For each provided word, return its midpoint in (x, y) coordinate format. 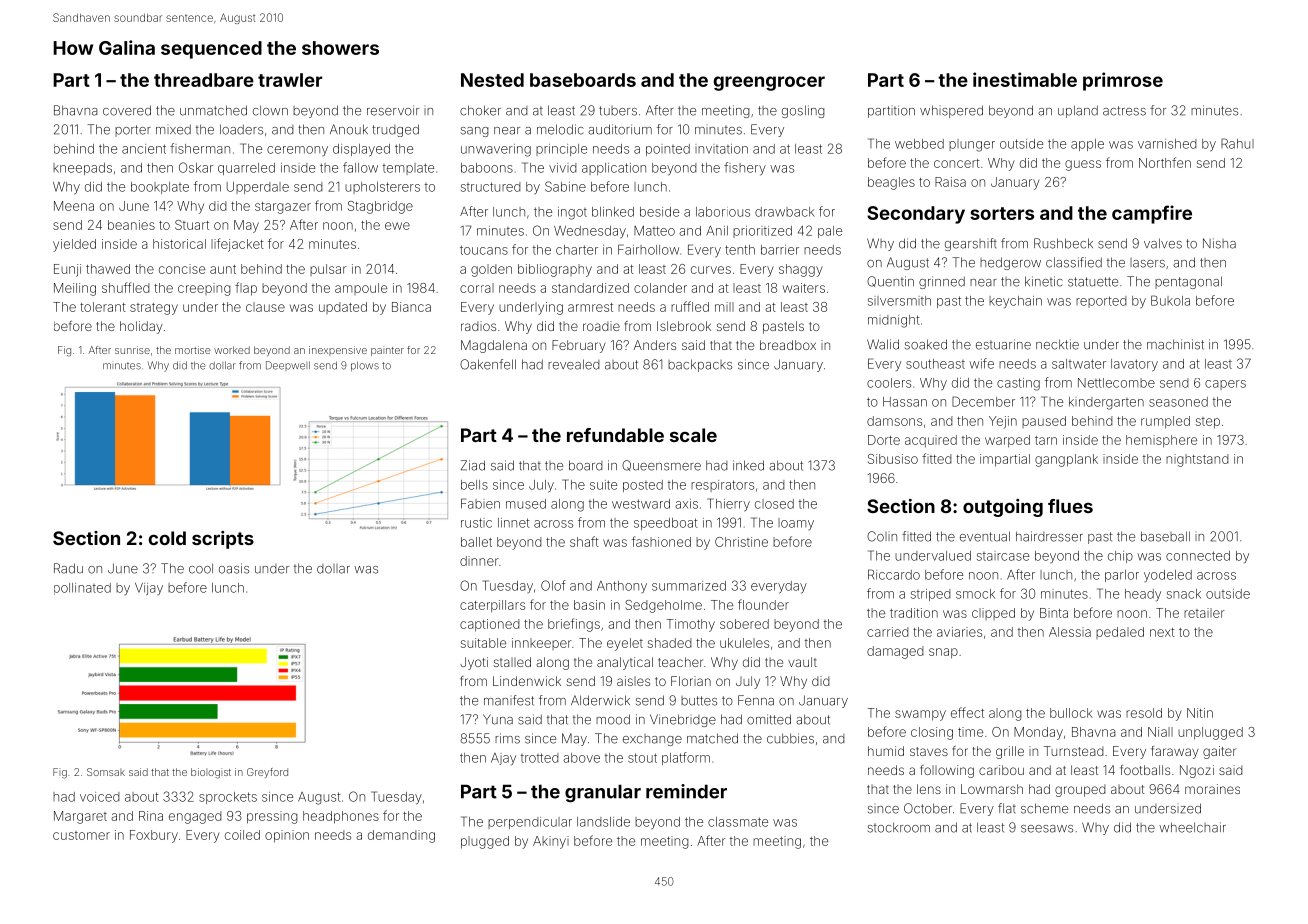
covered (127, 110)
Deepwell (288, 366)
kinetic (1044, 281)
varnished (1167, 144)
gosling (803, 111)
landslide (603, 822)
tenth (740, 250)
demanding (401, 836)
